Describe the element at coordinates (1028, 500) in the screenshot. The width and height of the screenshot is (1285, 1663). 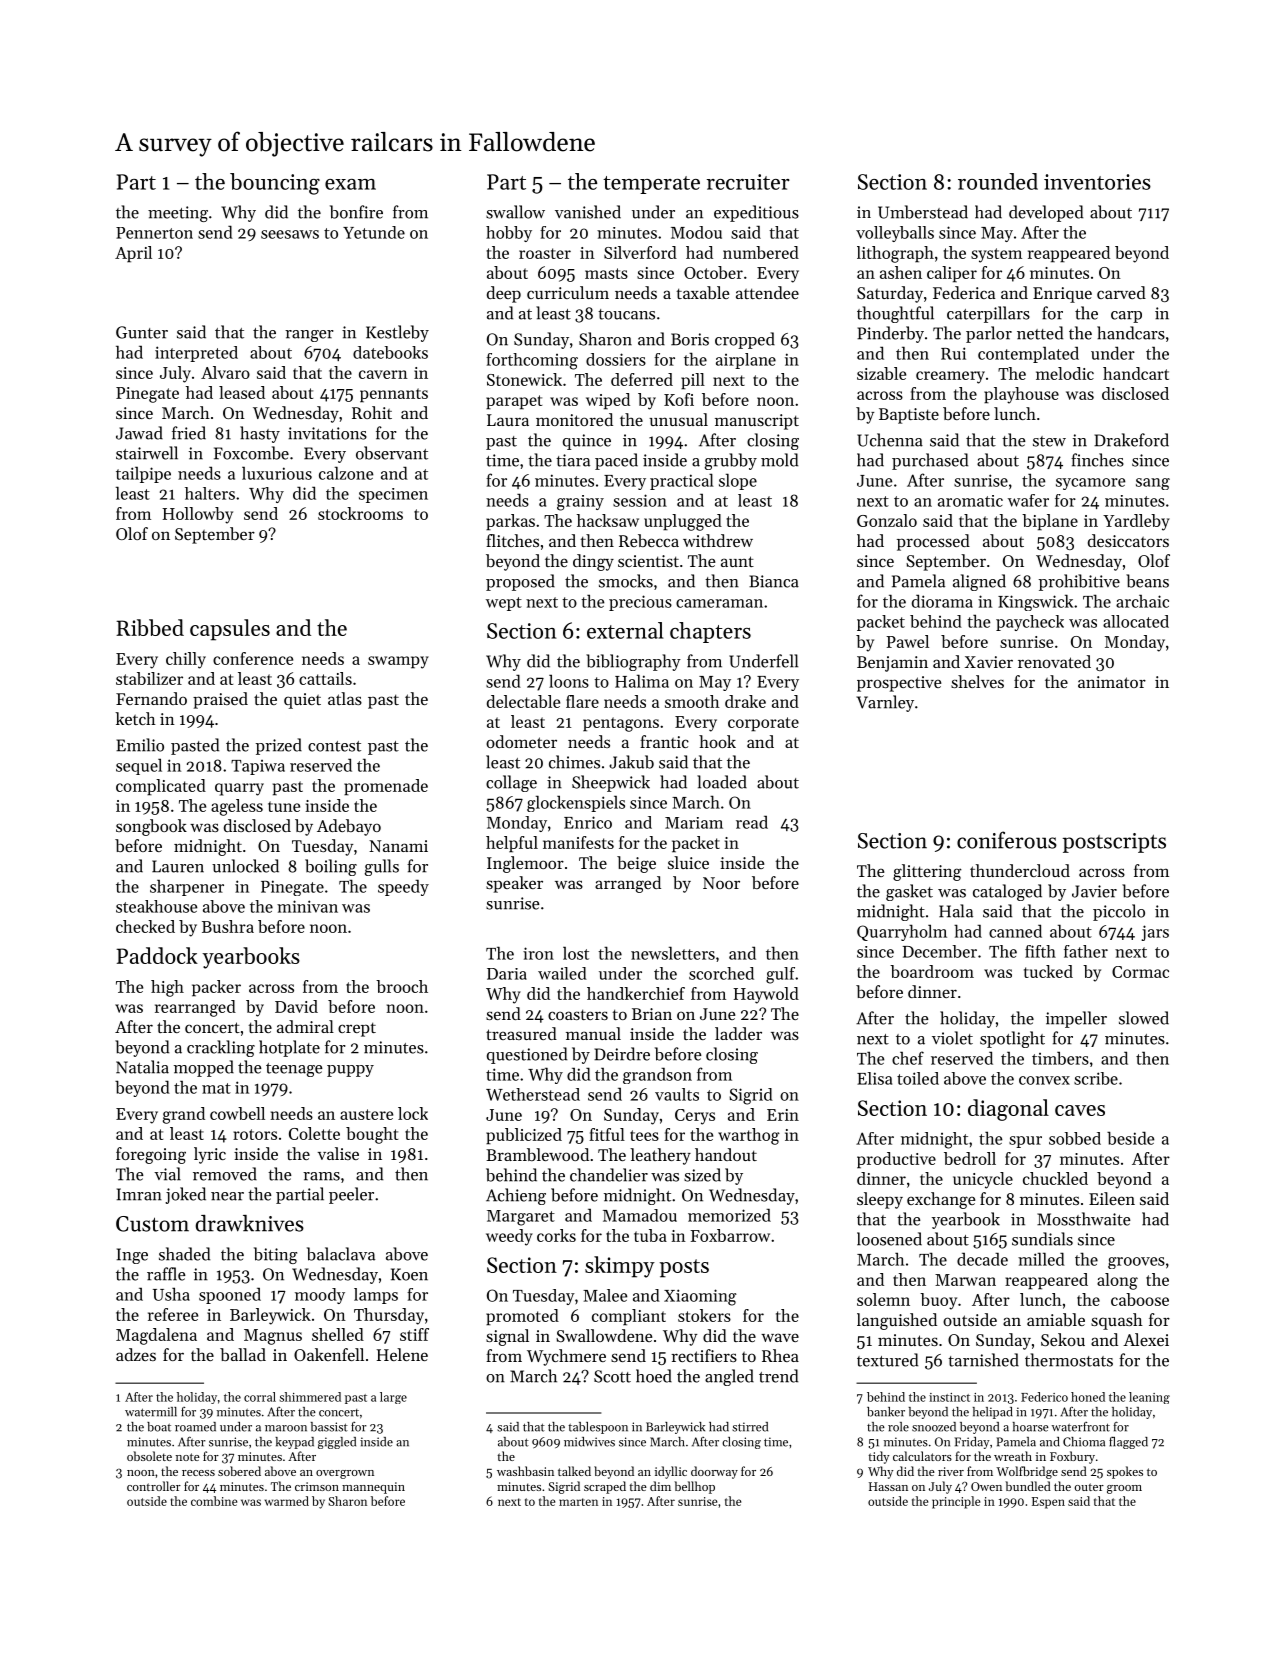
I see `wafer` at that location.
